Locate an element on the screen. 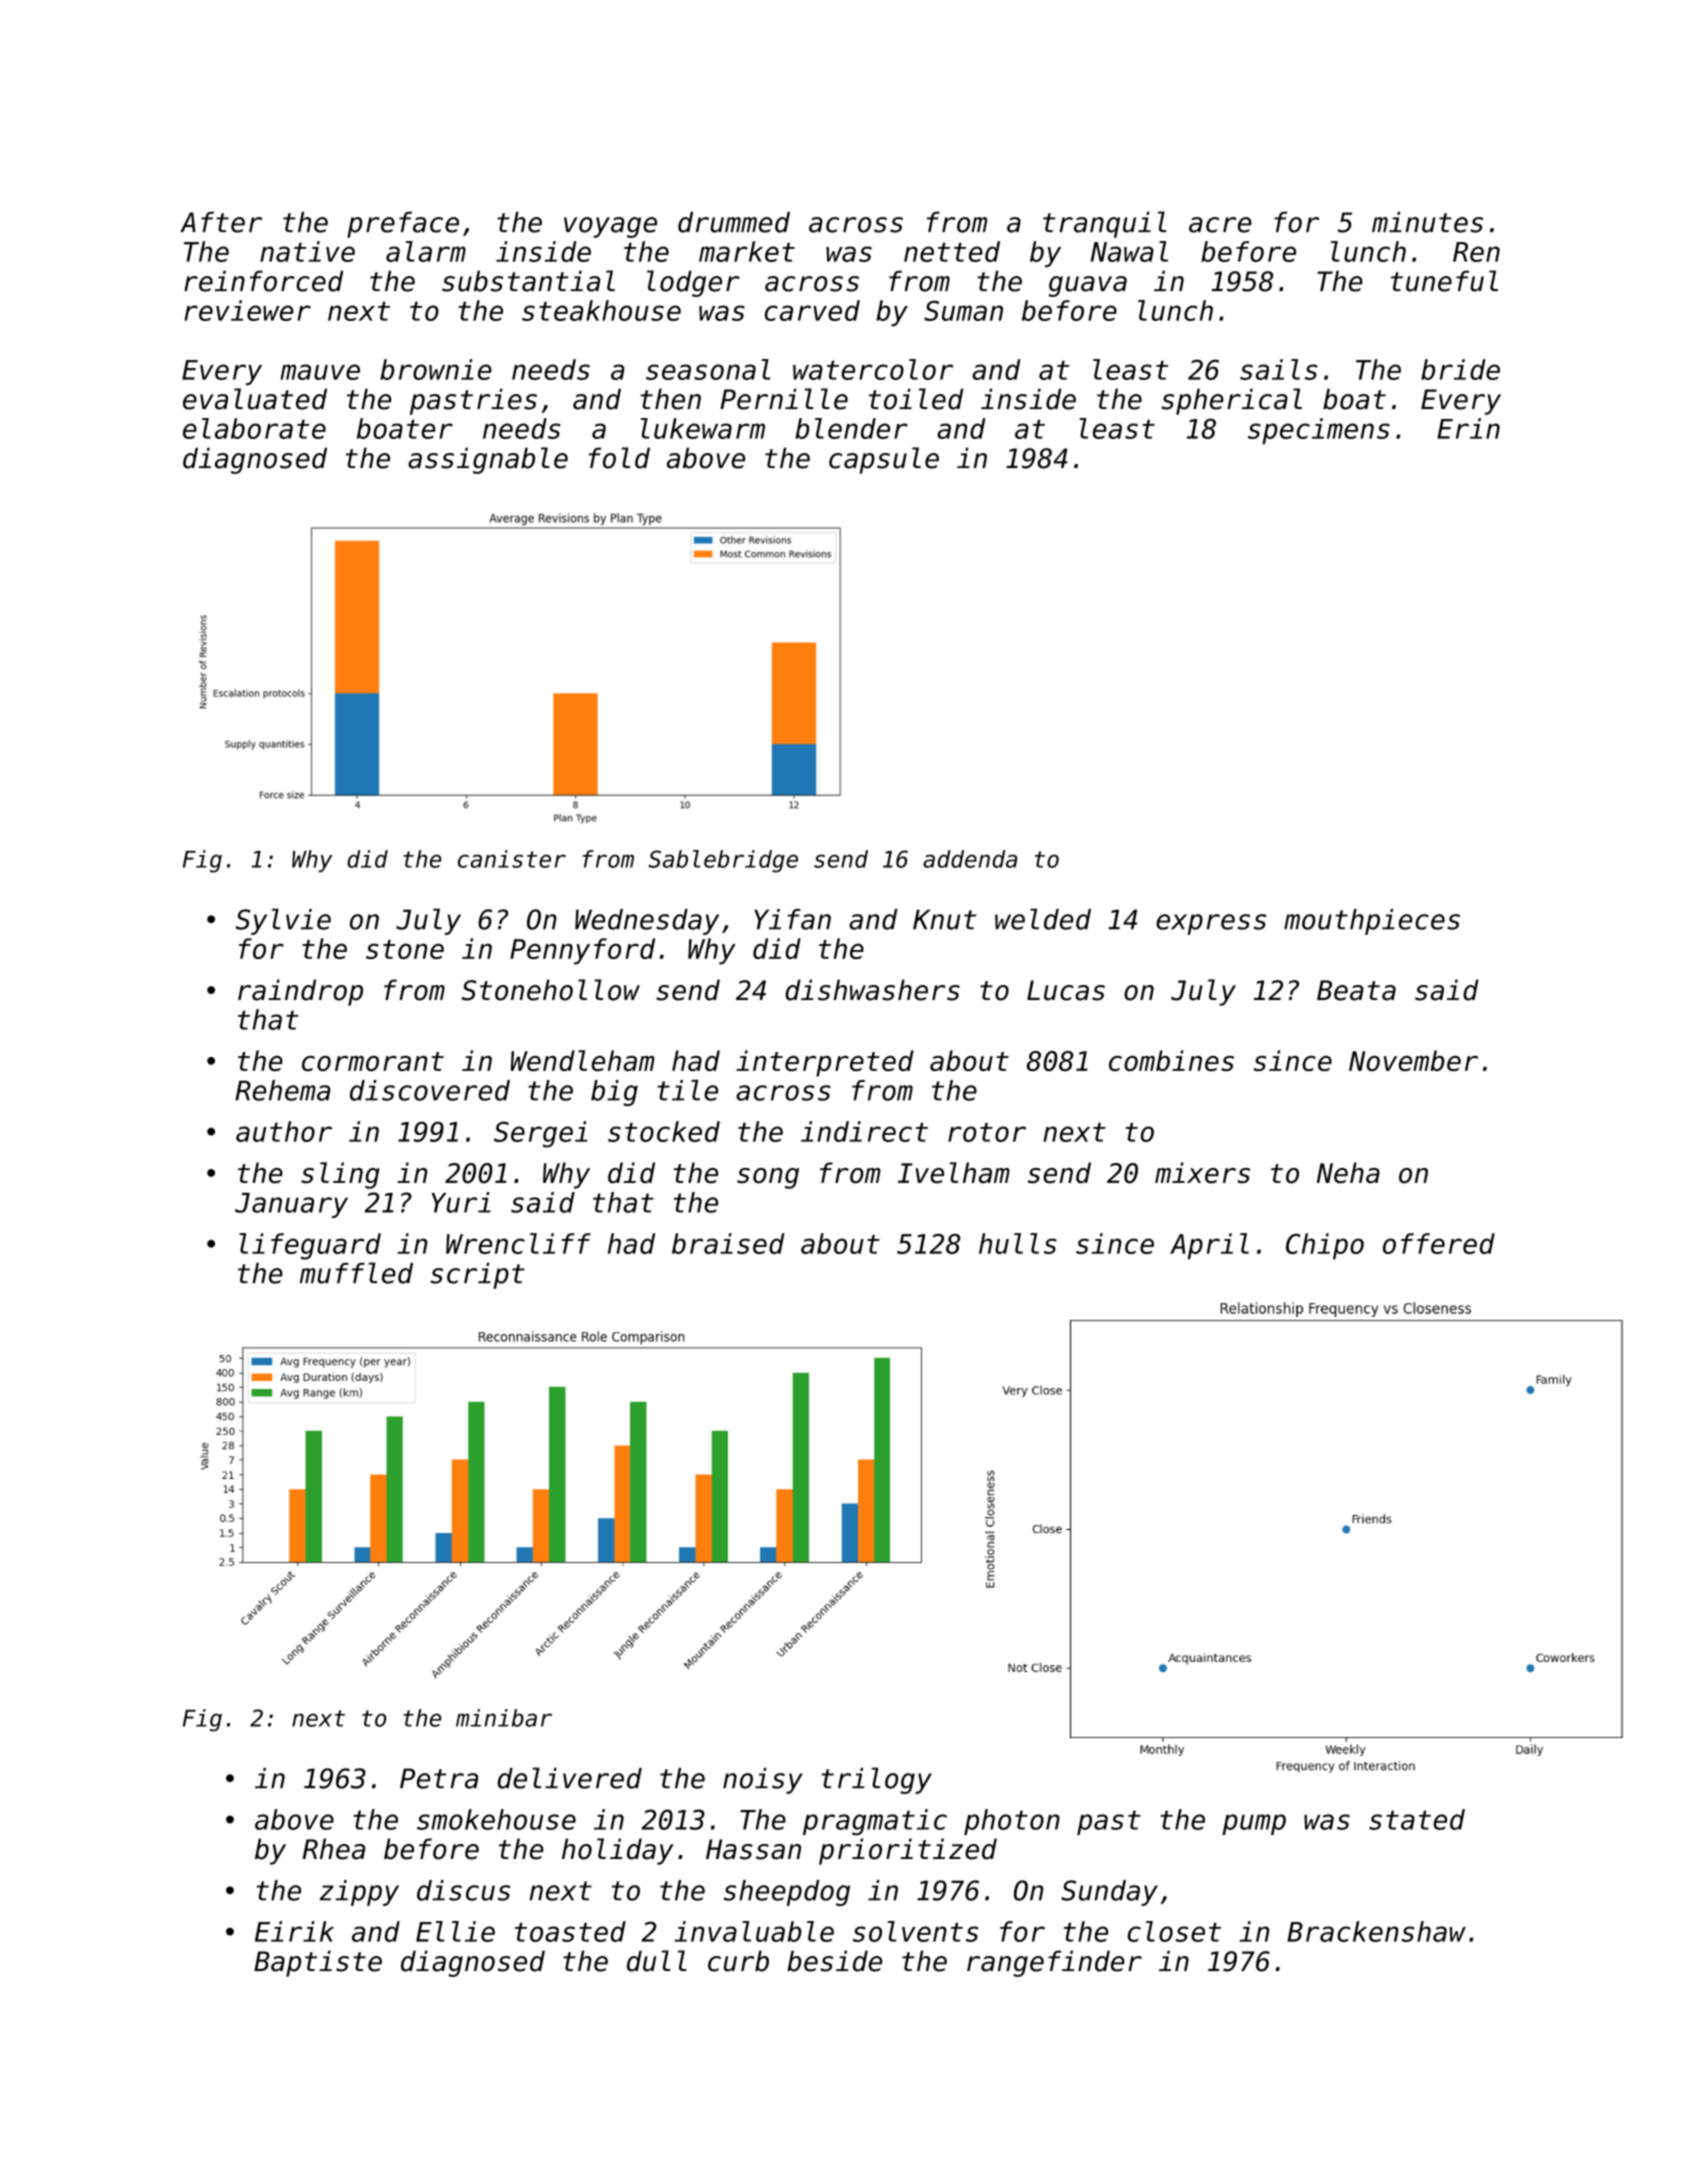  specimens is located at coordinates (1319, 431).
